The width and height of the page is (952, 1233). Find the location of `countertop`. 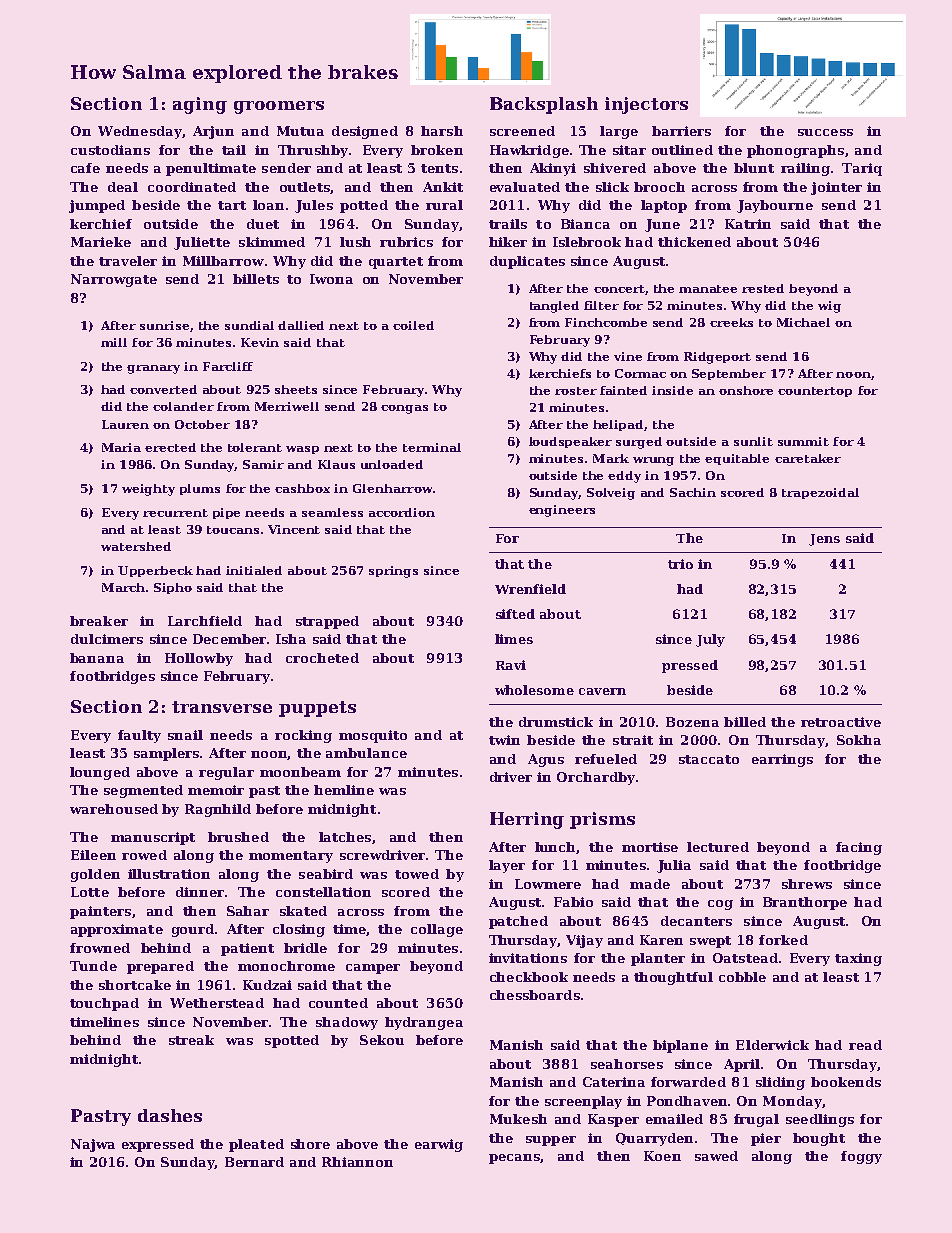

countertop is located at coordinates (815, 392).
